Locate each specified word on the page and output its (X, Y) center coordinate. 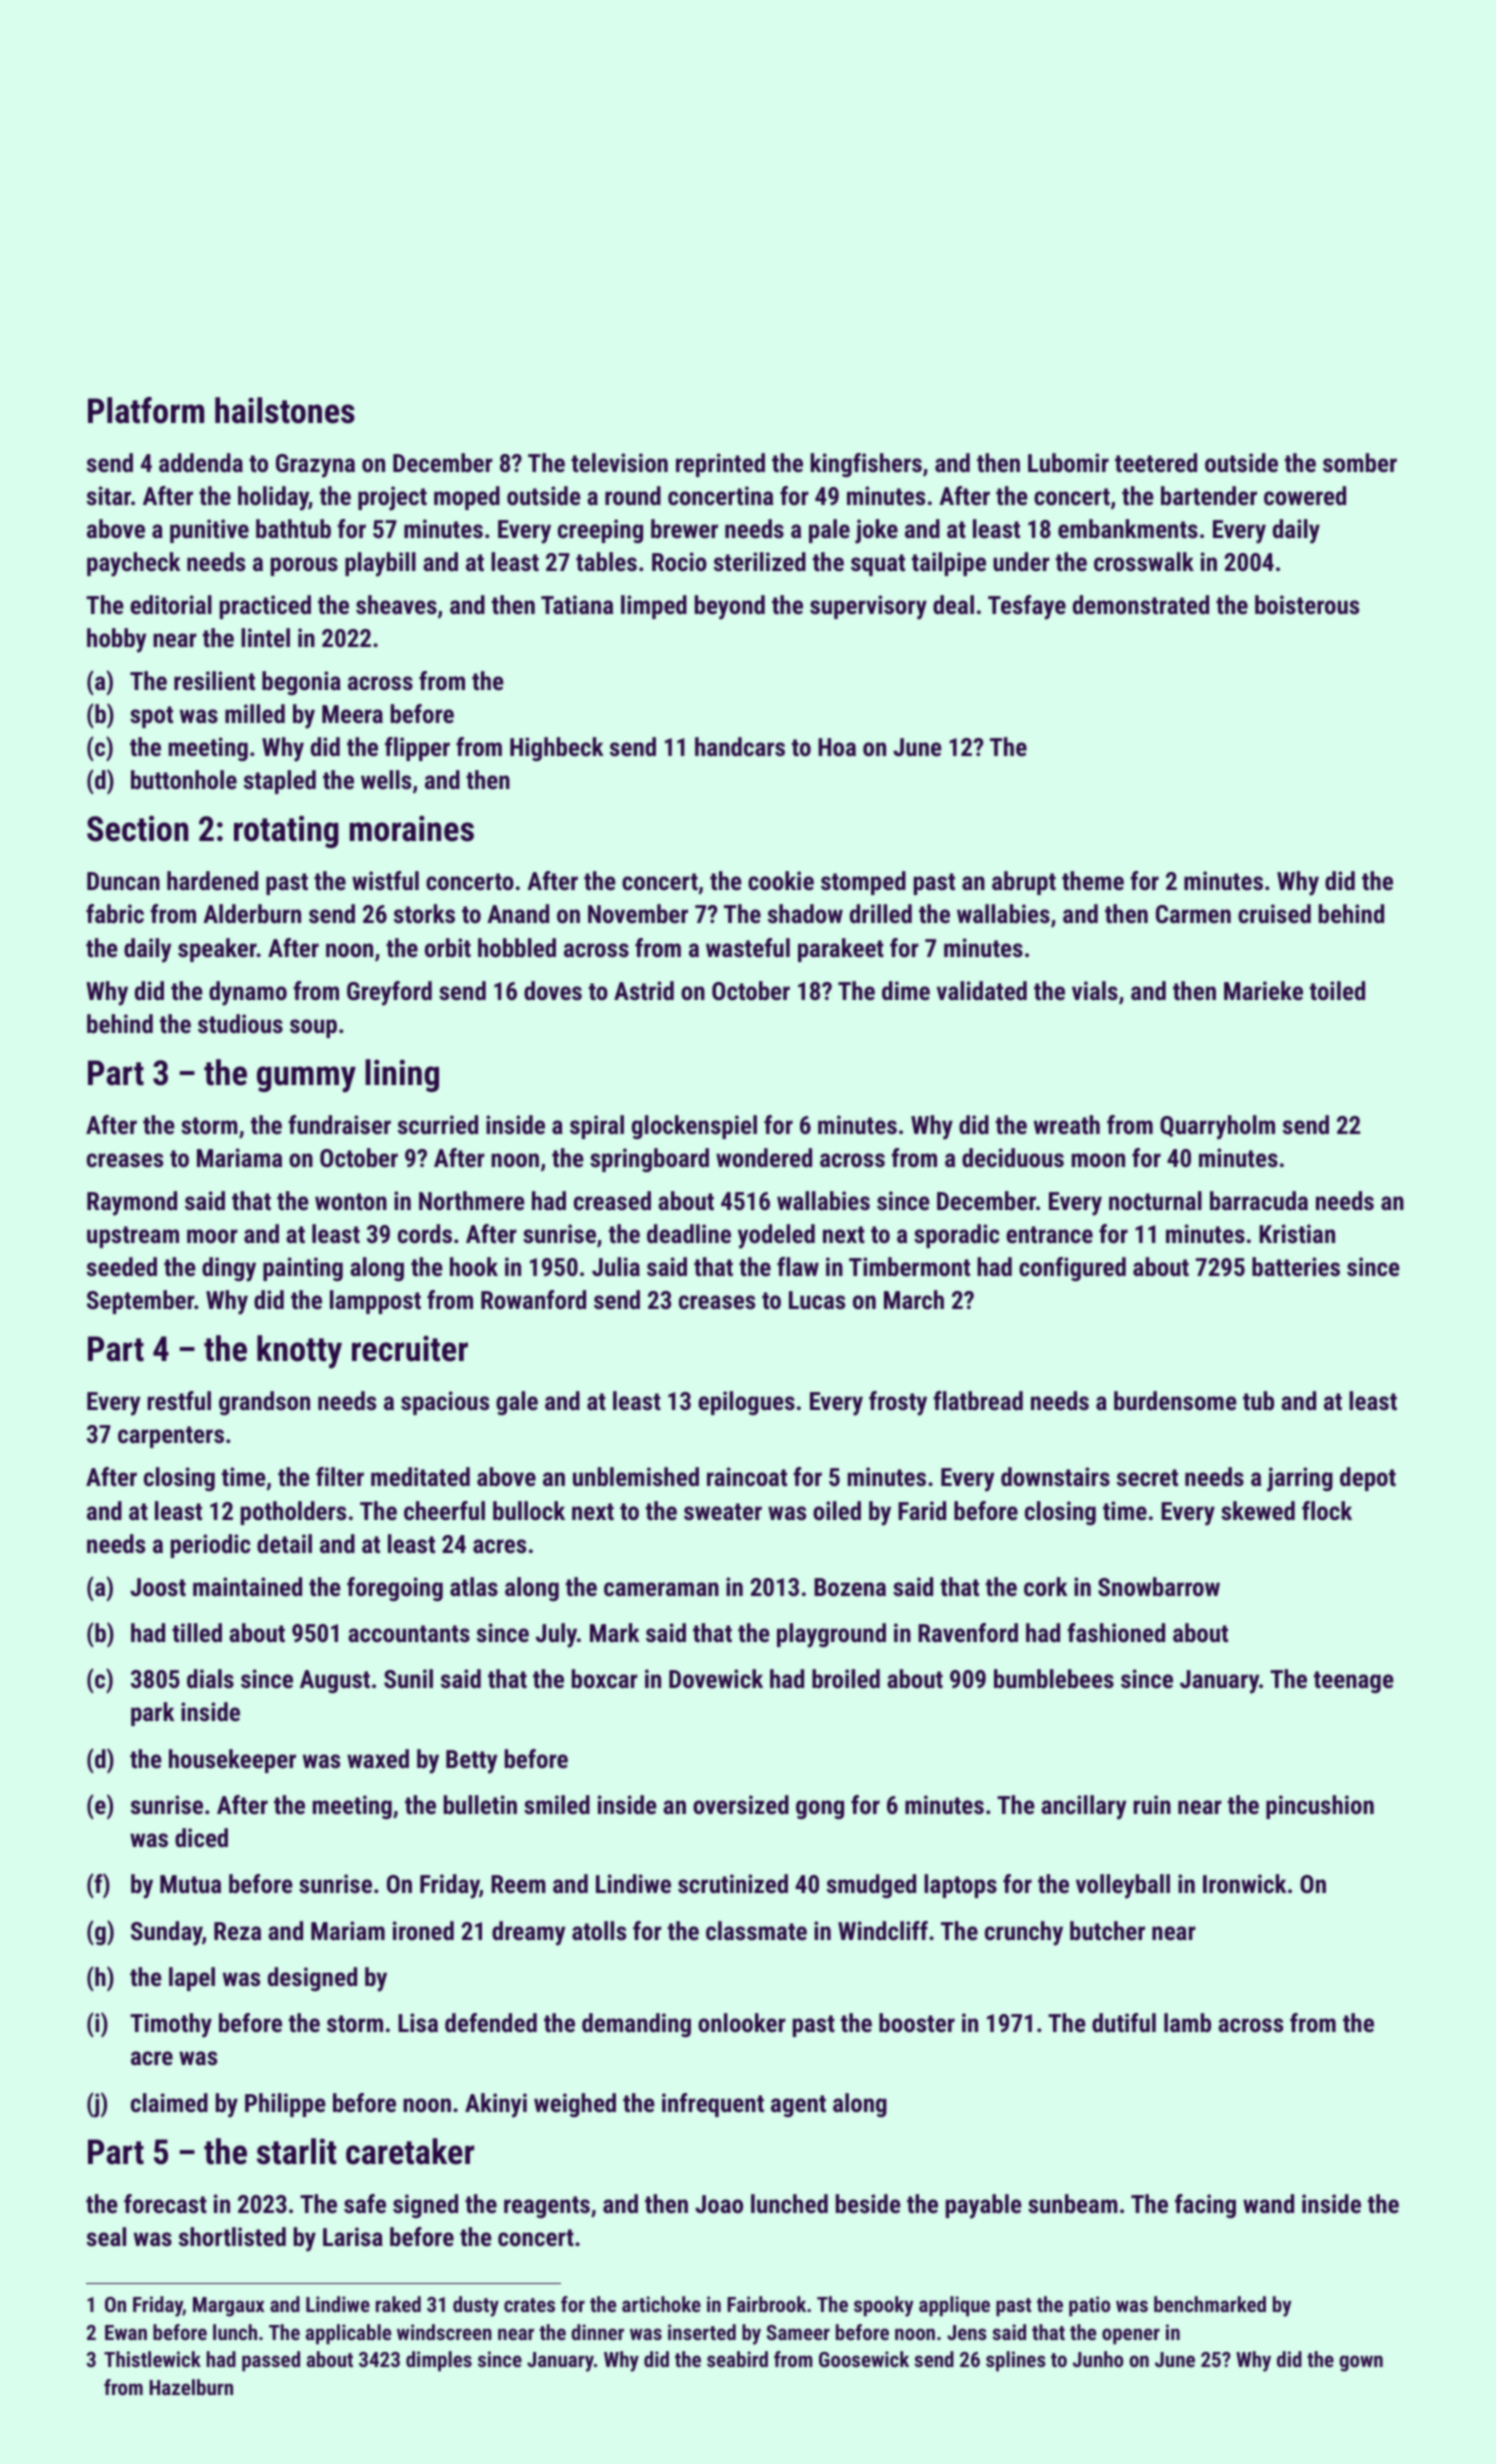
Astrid (644, 990)
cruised (1274, 913)
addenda (201, 462)
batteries (1296, 1266)
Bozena (850, 1587)
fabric (115, 913)
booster (917, 2022)
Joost (158, 1587)
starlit (297, 2151)
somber (1360, 462)
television (619, 462)
